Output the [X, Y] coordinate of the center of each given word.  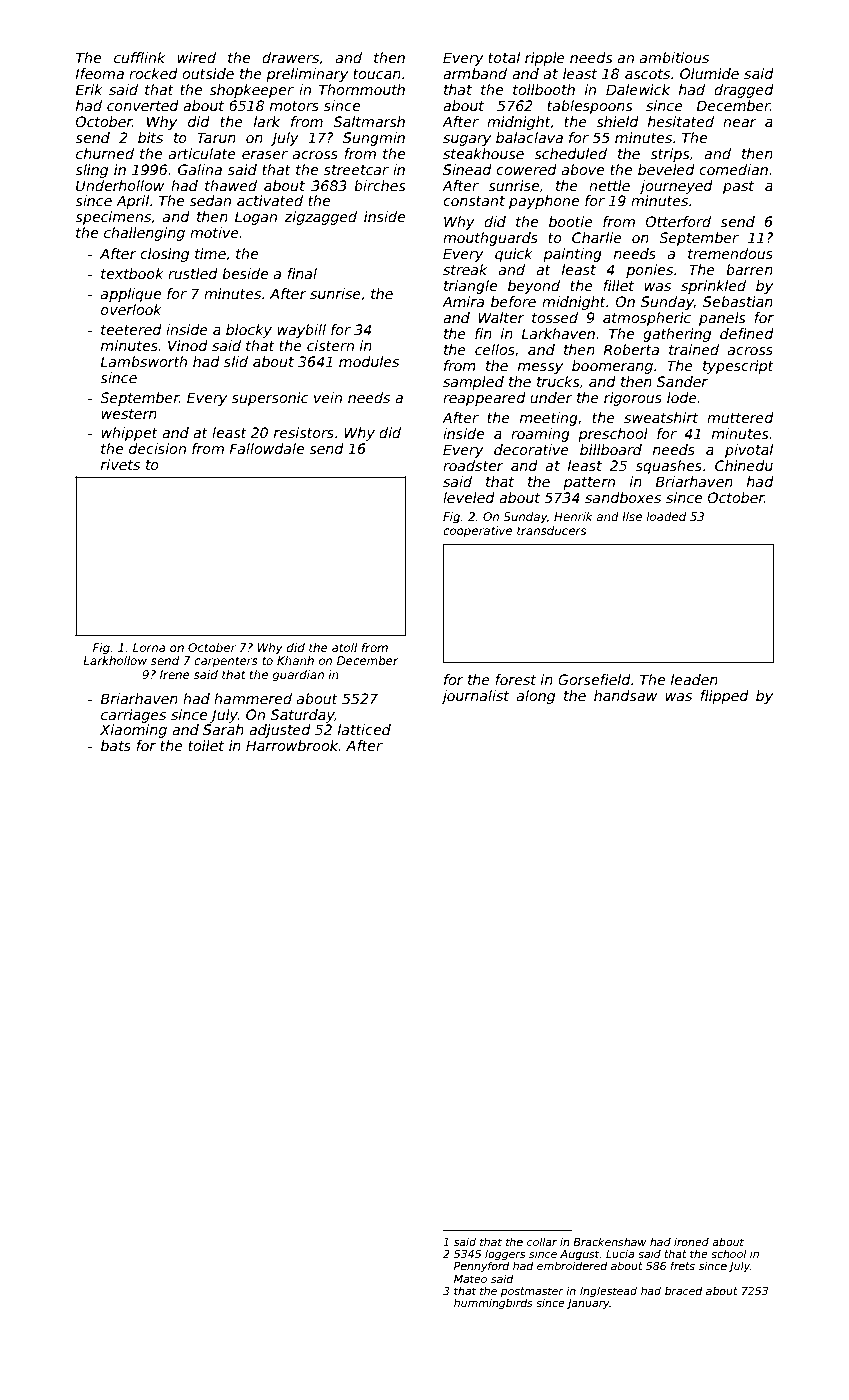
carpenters [226, 662]
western [129, 414]
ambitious [674, 57]
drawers [290, 57]
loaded [666, 516]
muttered [740, 417]
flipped [724, 697]
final [302, 273]
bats [116, 745]
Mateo [470, 1279]
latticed [364, 729]
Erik [89, 89]
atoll [344, 647]
